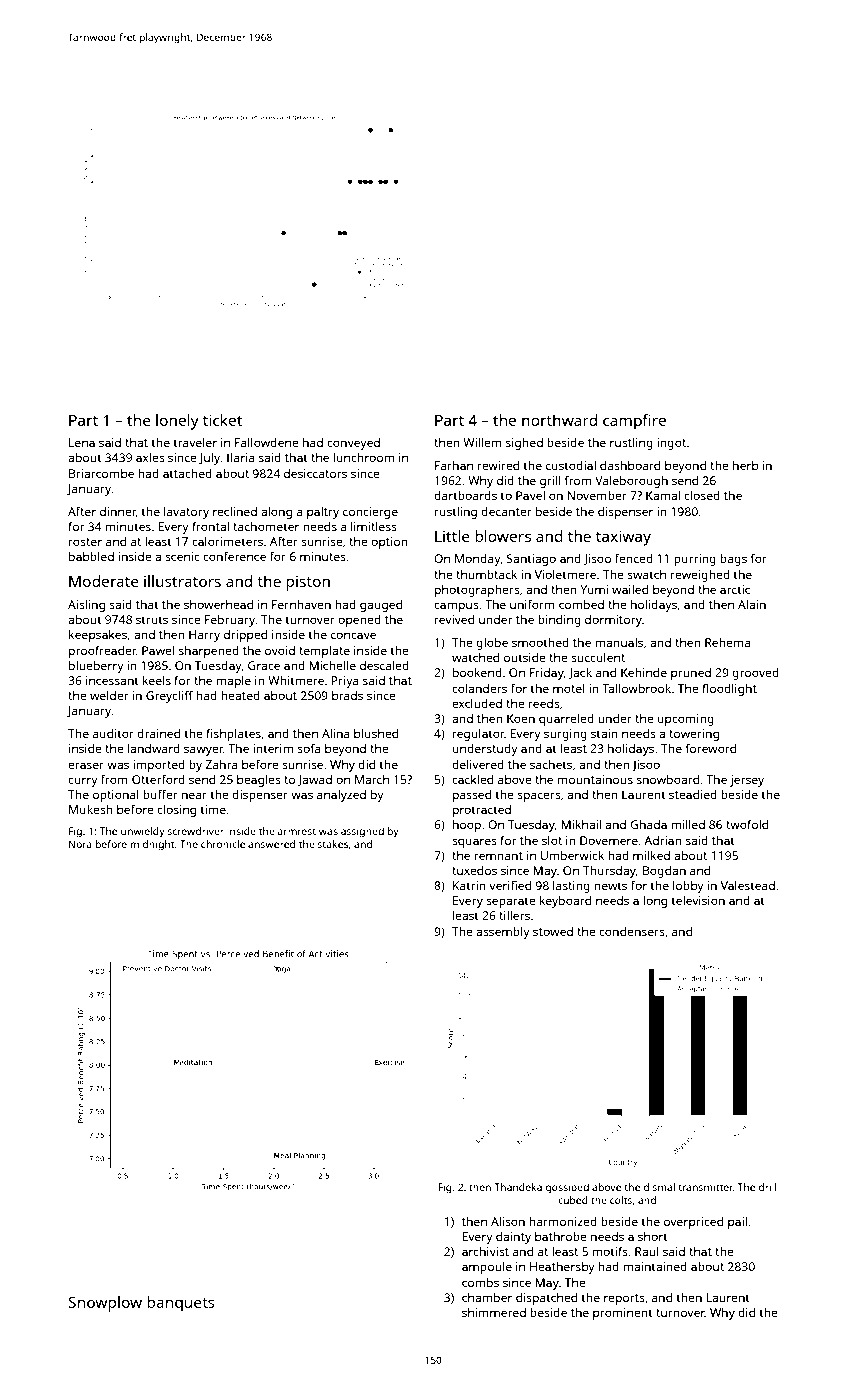  What do you see at coordinates (362, 832) in the image?
I see `assigned` at bounding box center [362, 832].
